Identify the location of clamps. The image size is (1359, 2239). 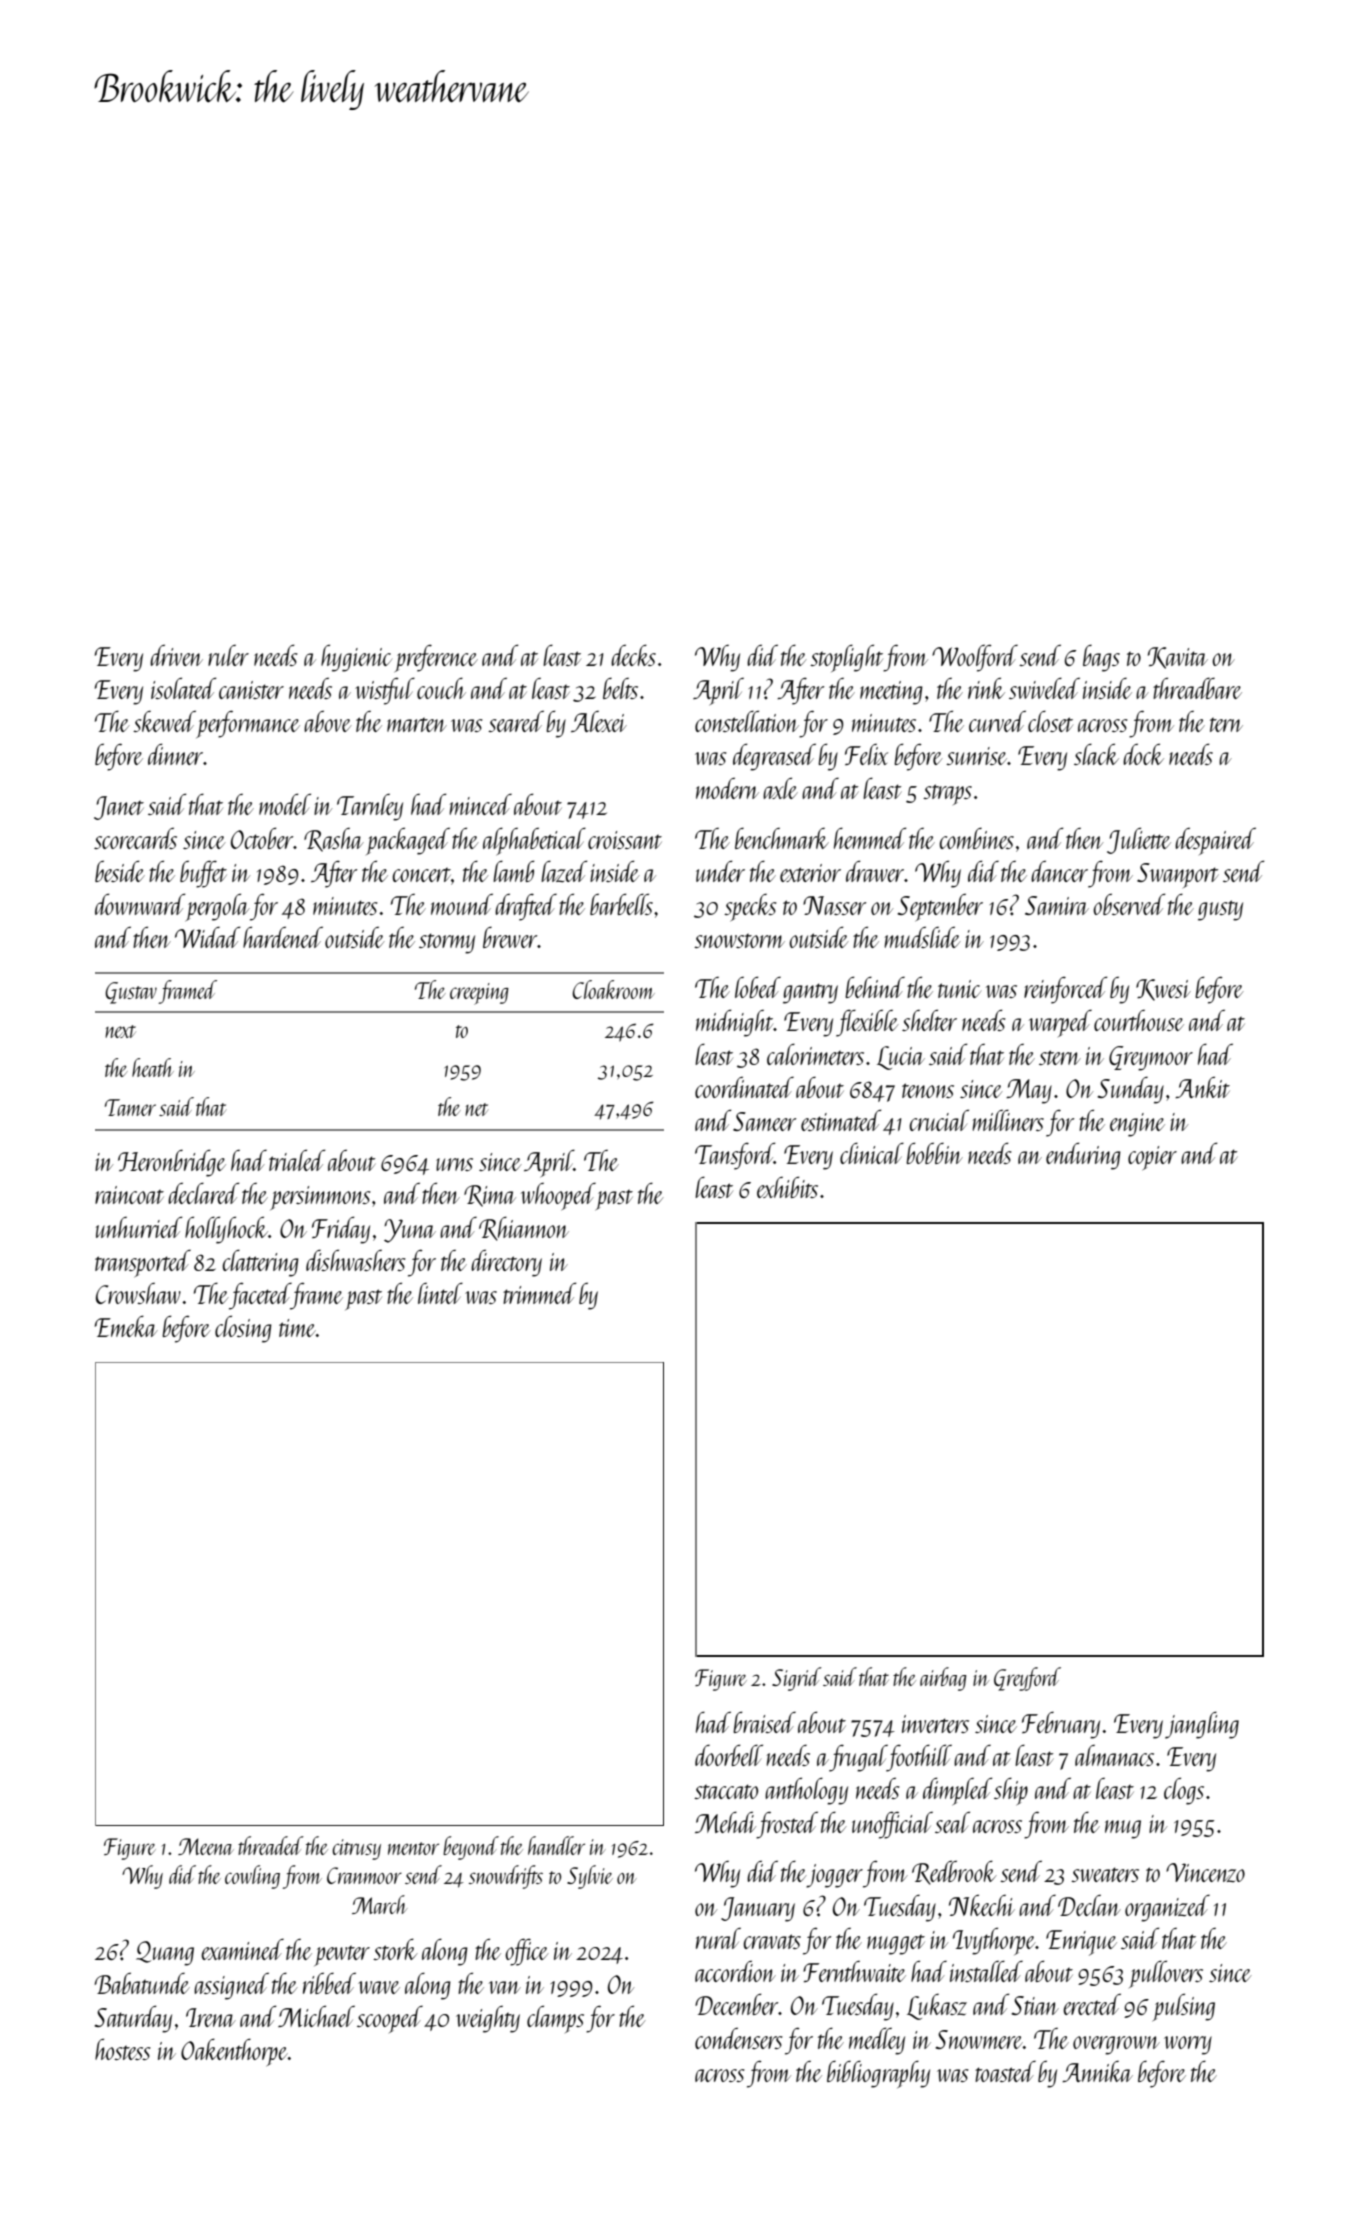
(555, 2019).
